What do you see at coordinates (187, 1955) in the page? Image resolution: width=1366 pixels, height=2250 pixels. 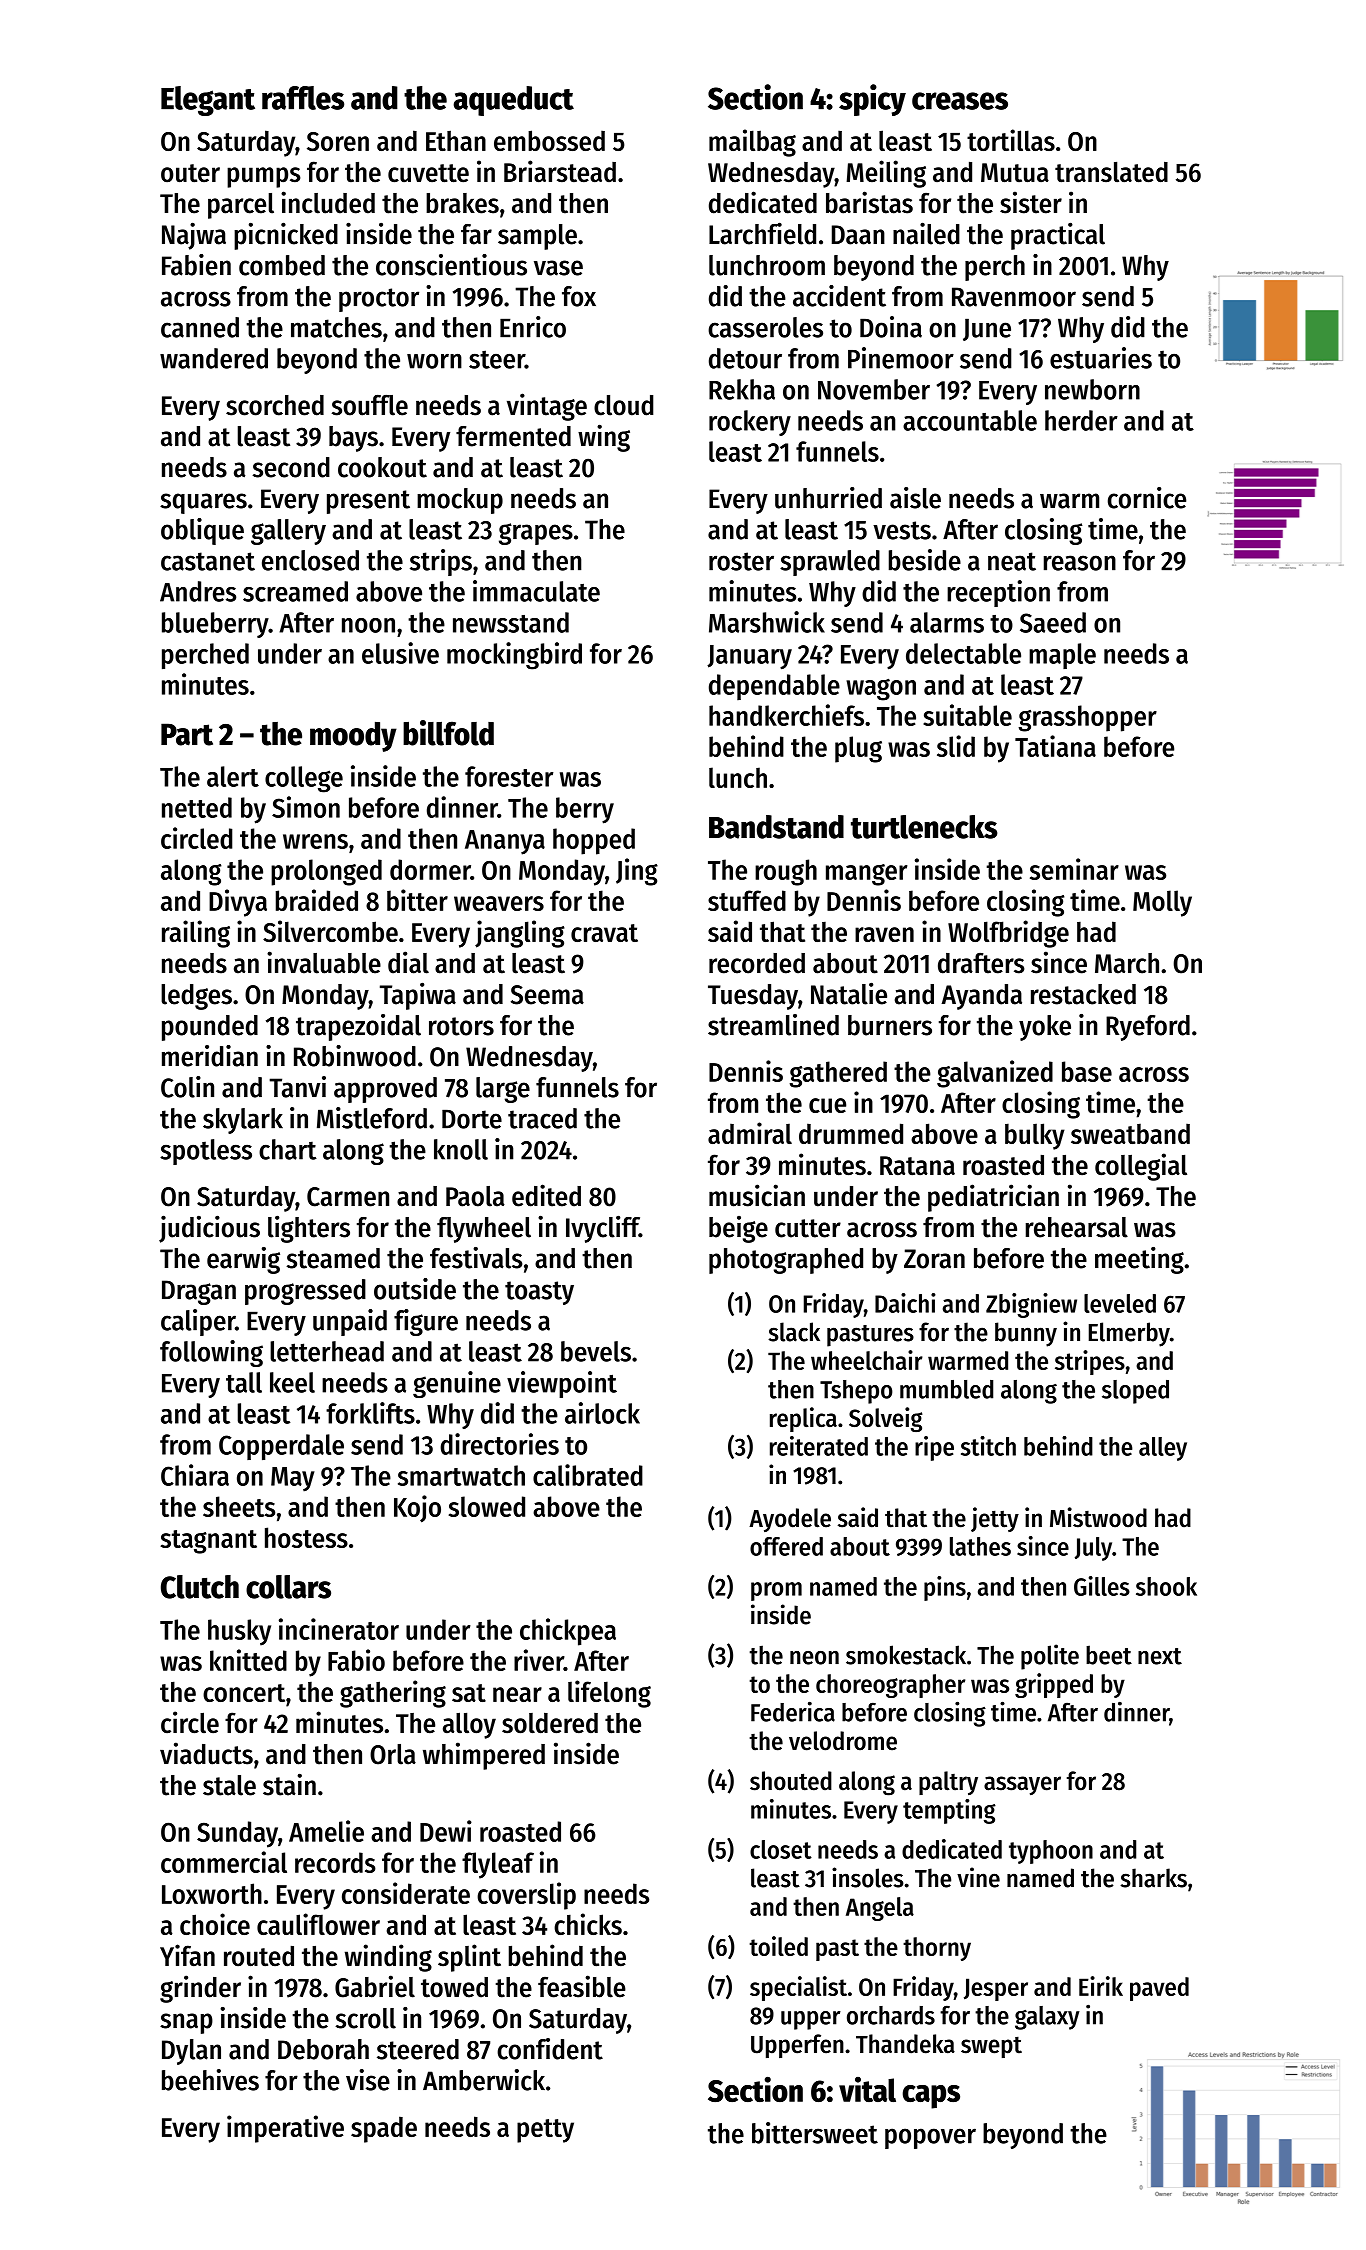 I see `Yifan` at bounding box center [187, 1955].
